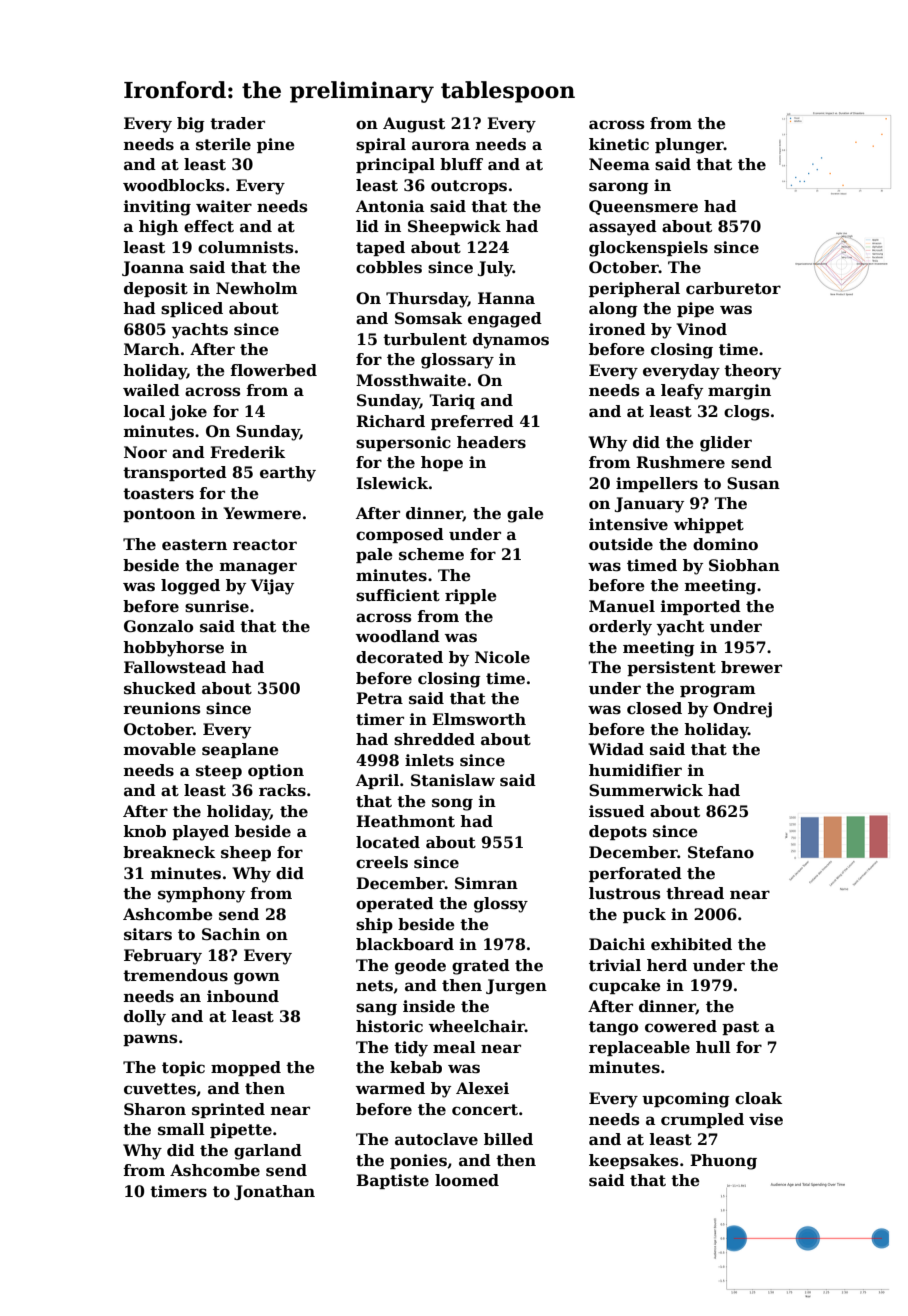 The height and width of the screenshot is (1316, 908). Describe the element at coordinates (157, 208) in the screenshot. I see `inviting` at that location.
